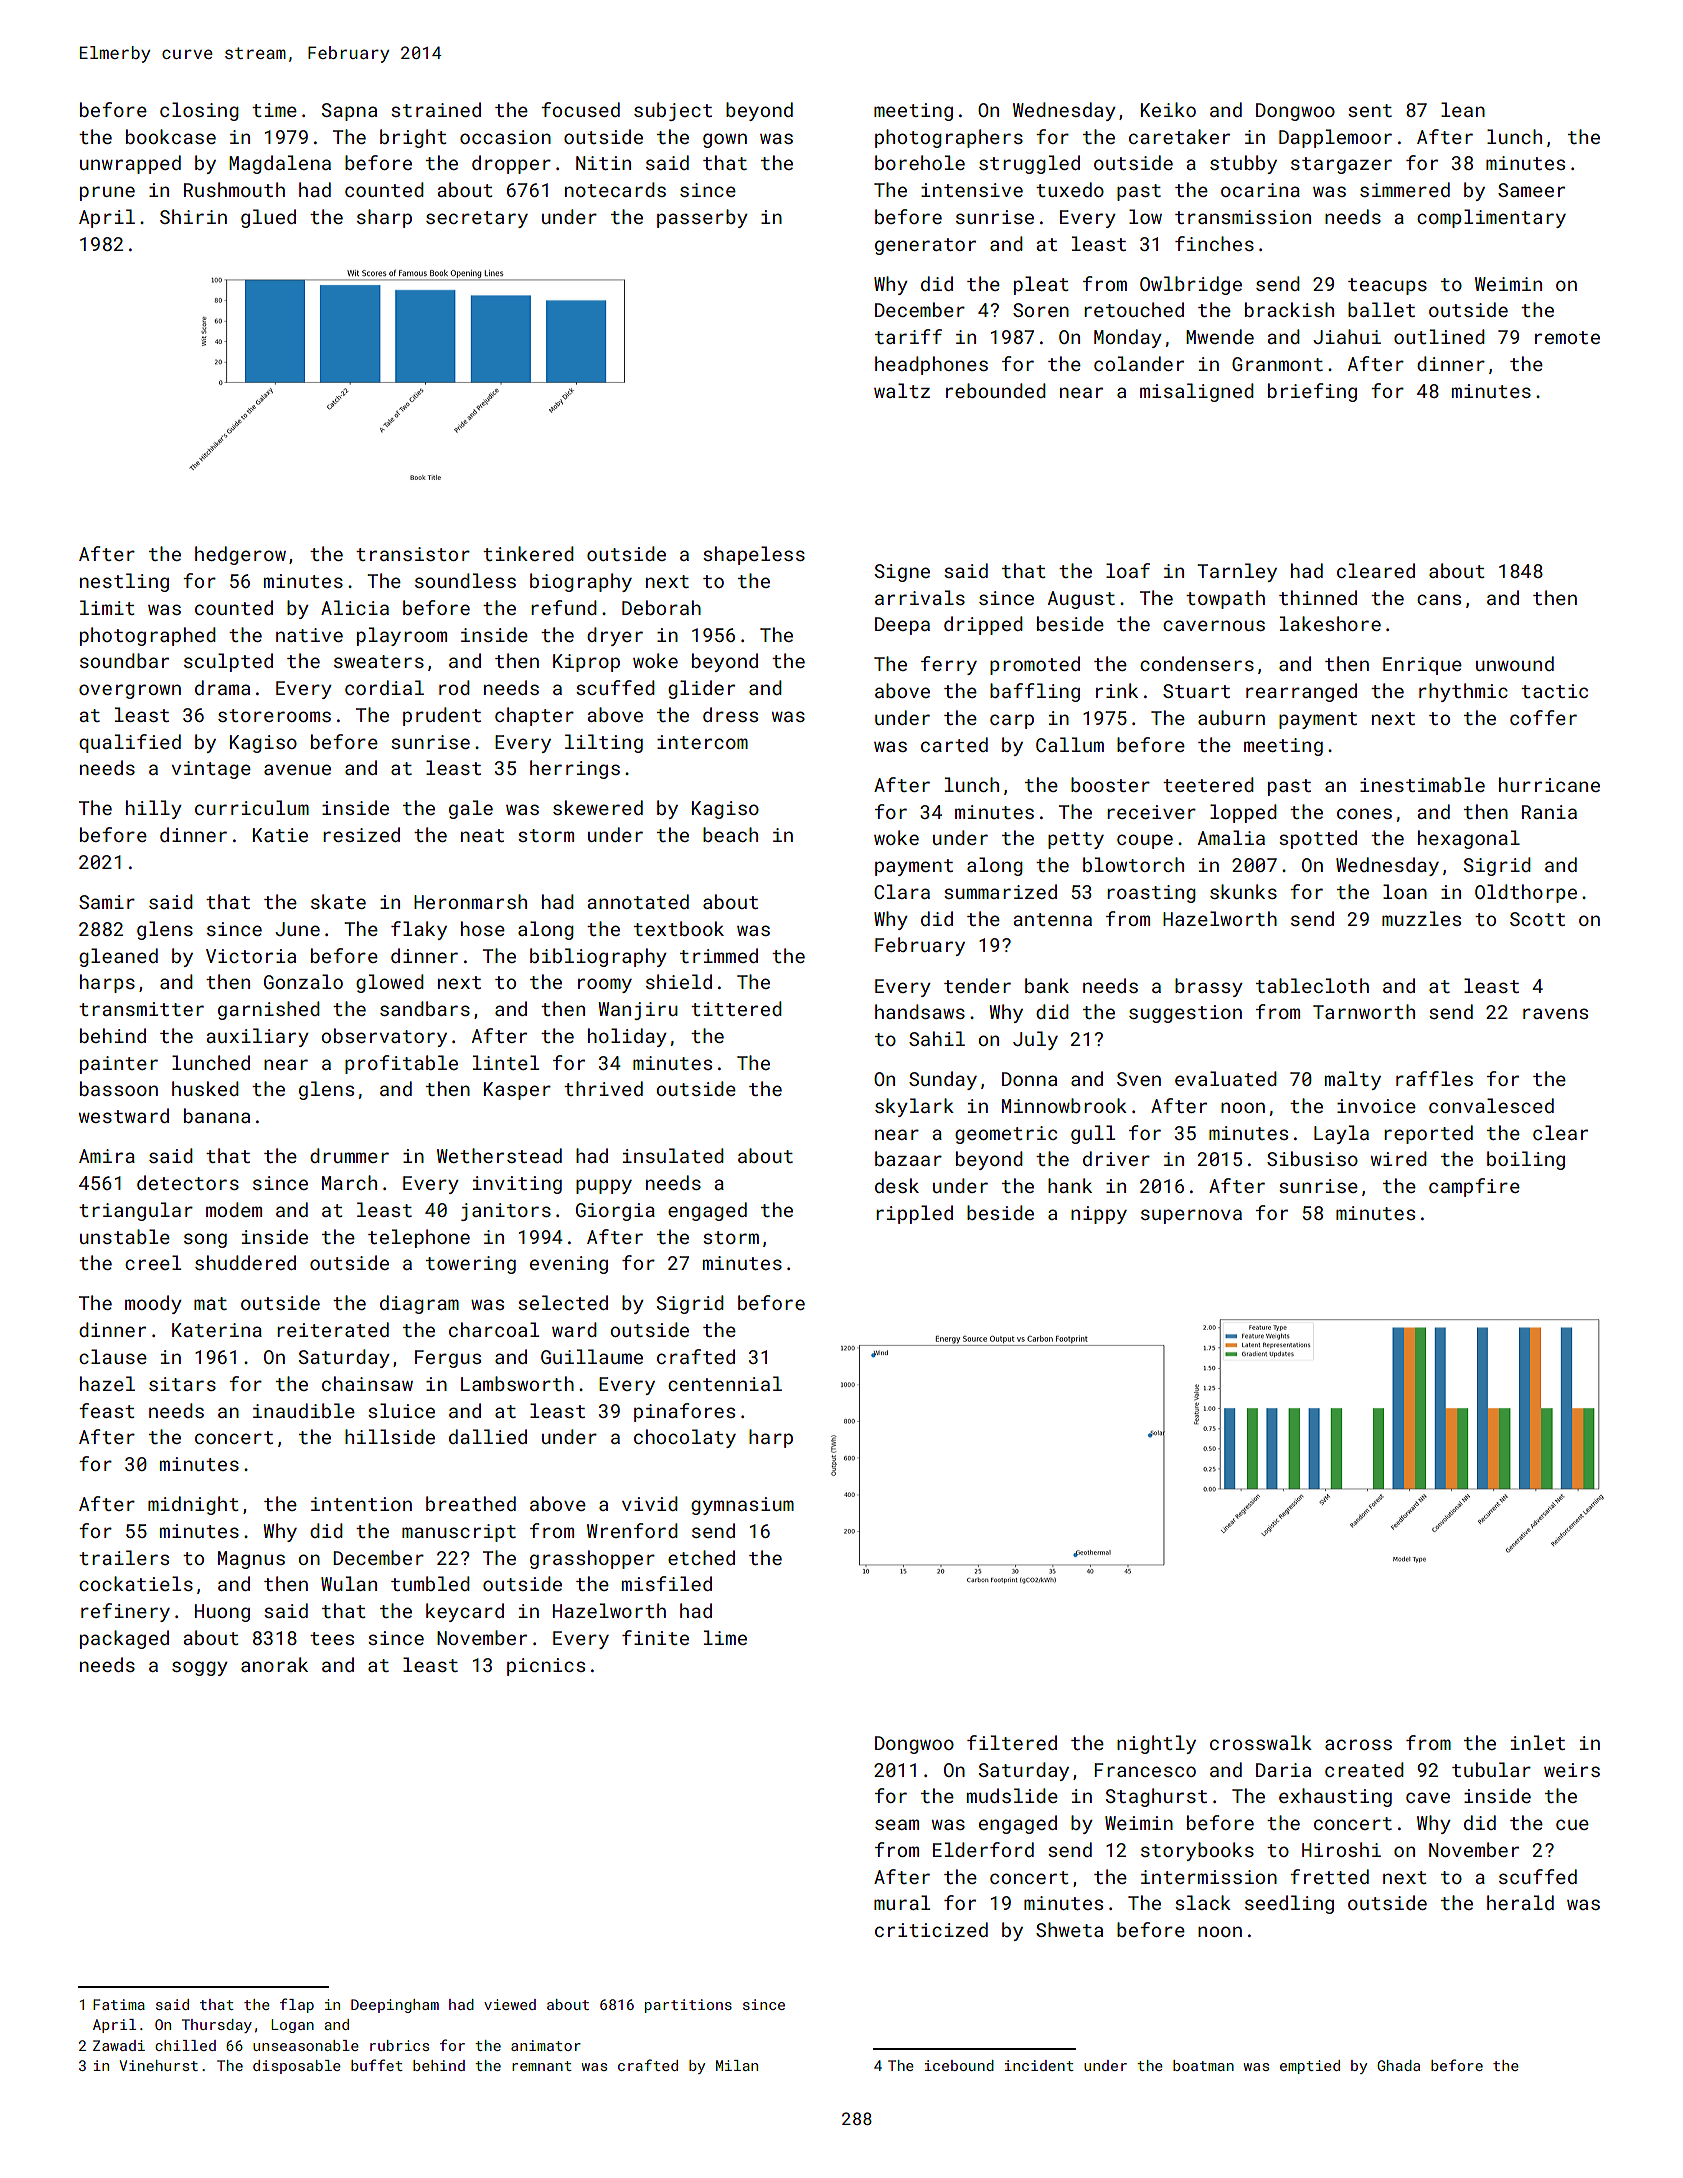 The image size is (1683, 2178). What do you see at coordinates (419, 1238) in the screenshot?
I see `telephone` at bounding box center [419, 1238].
